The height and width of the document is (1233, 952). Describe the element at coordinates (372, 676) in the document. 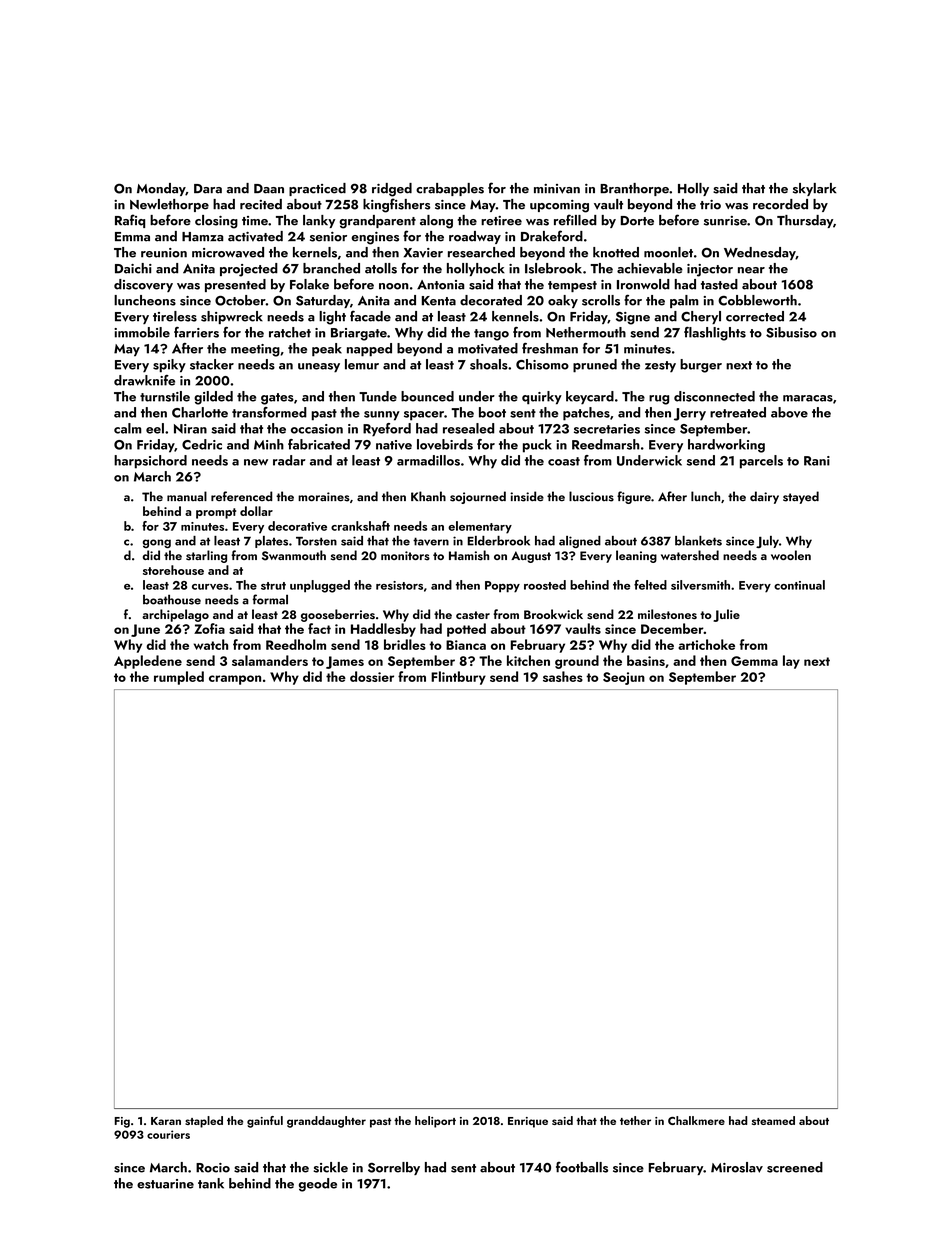

I see `dossier` at that location.
